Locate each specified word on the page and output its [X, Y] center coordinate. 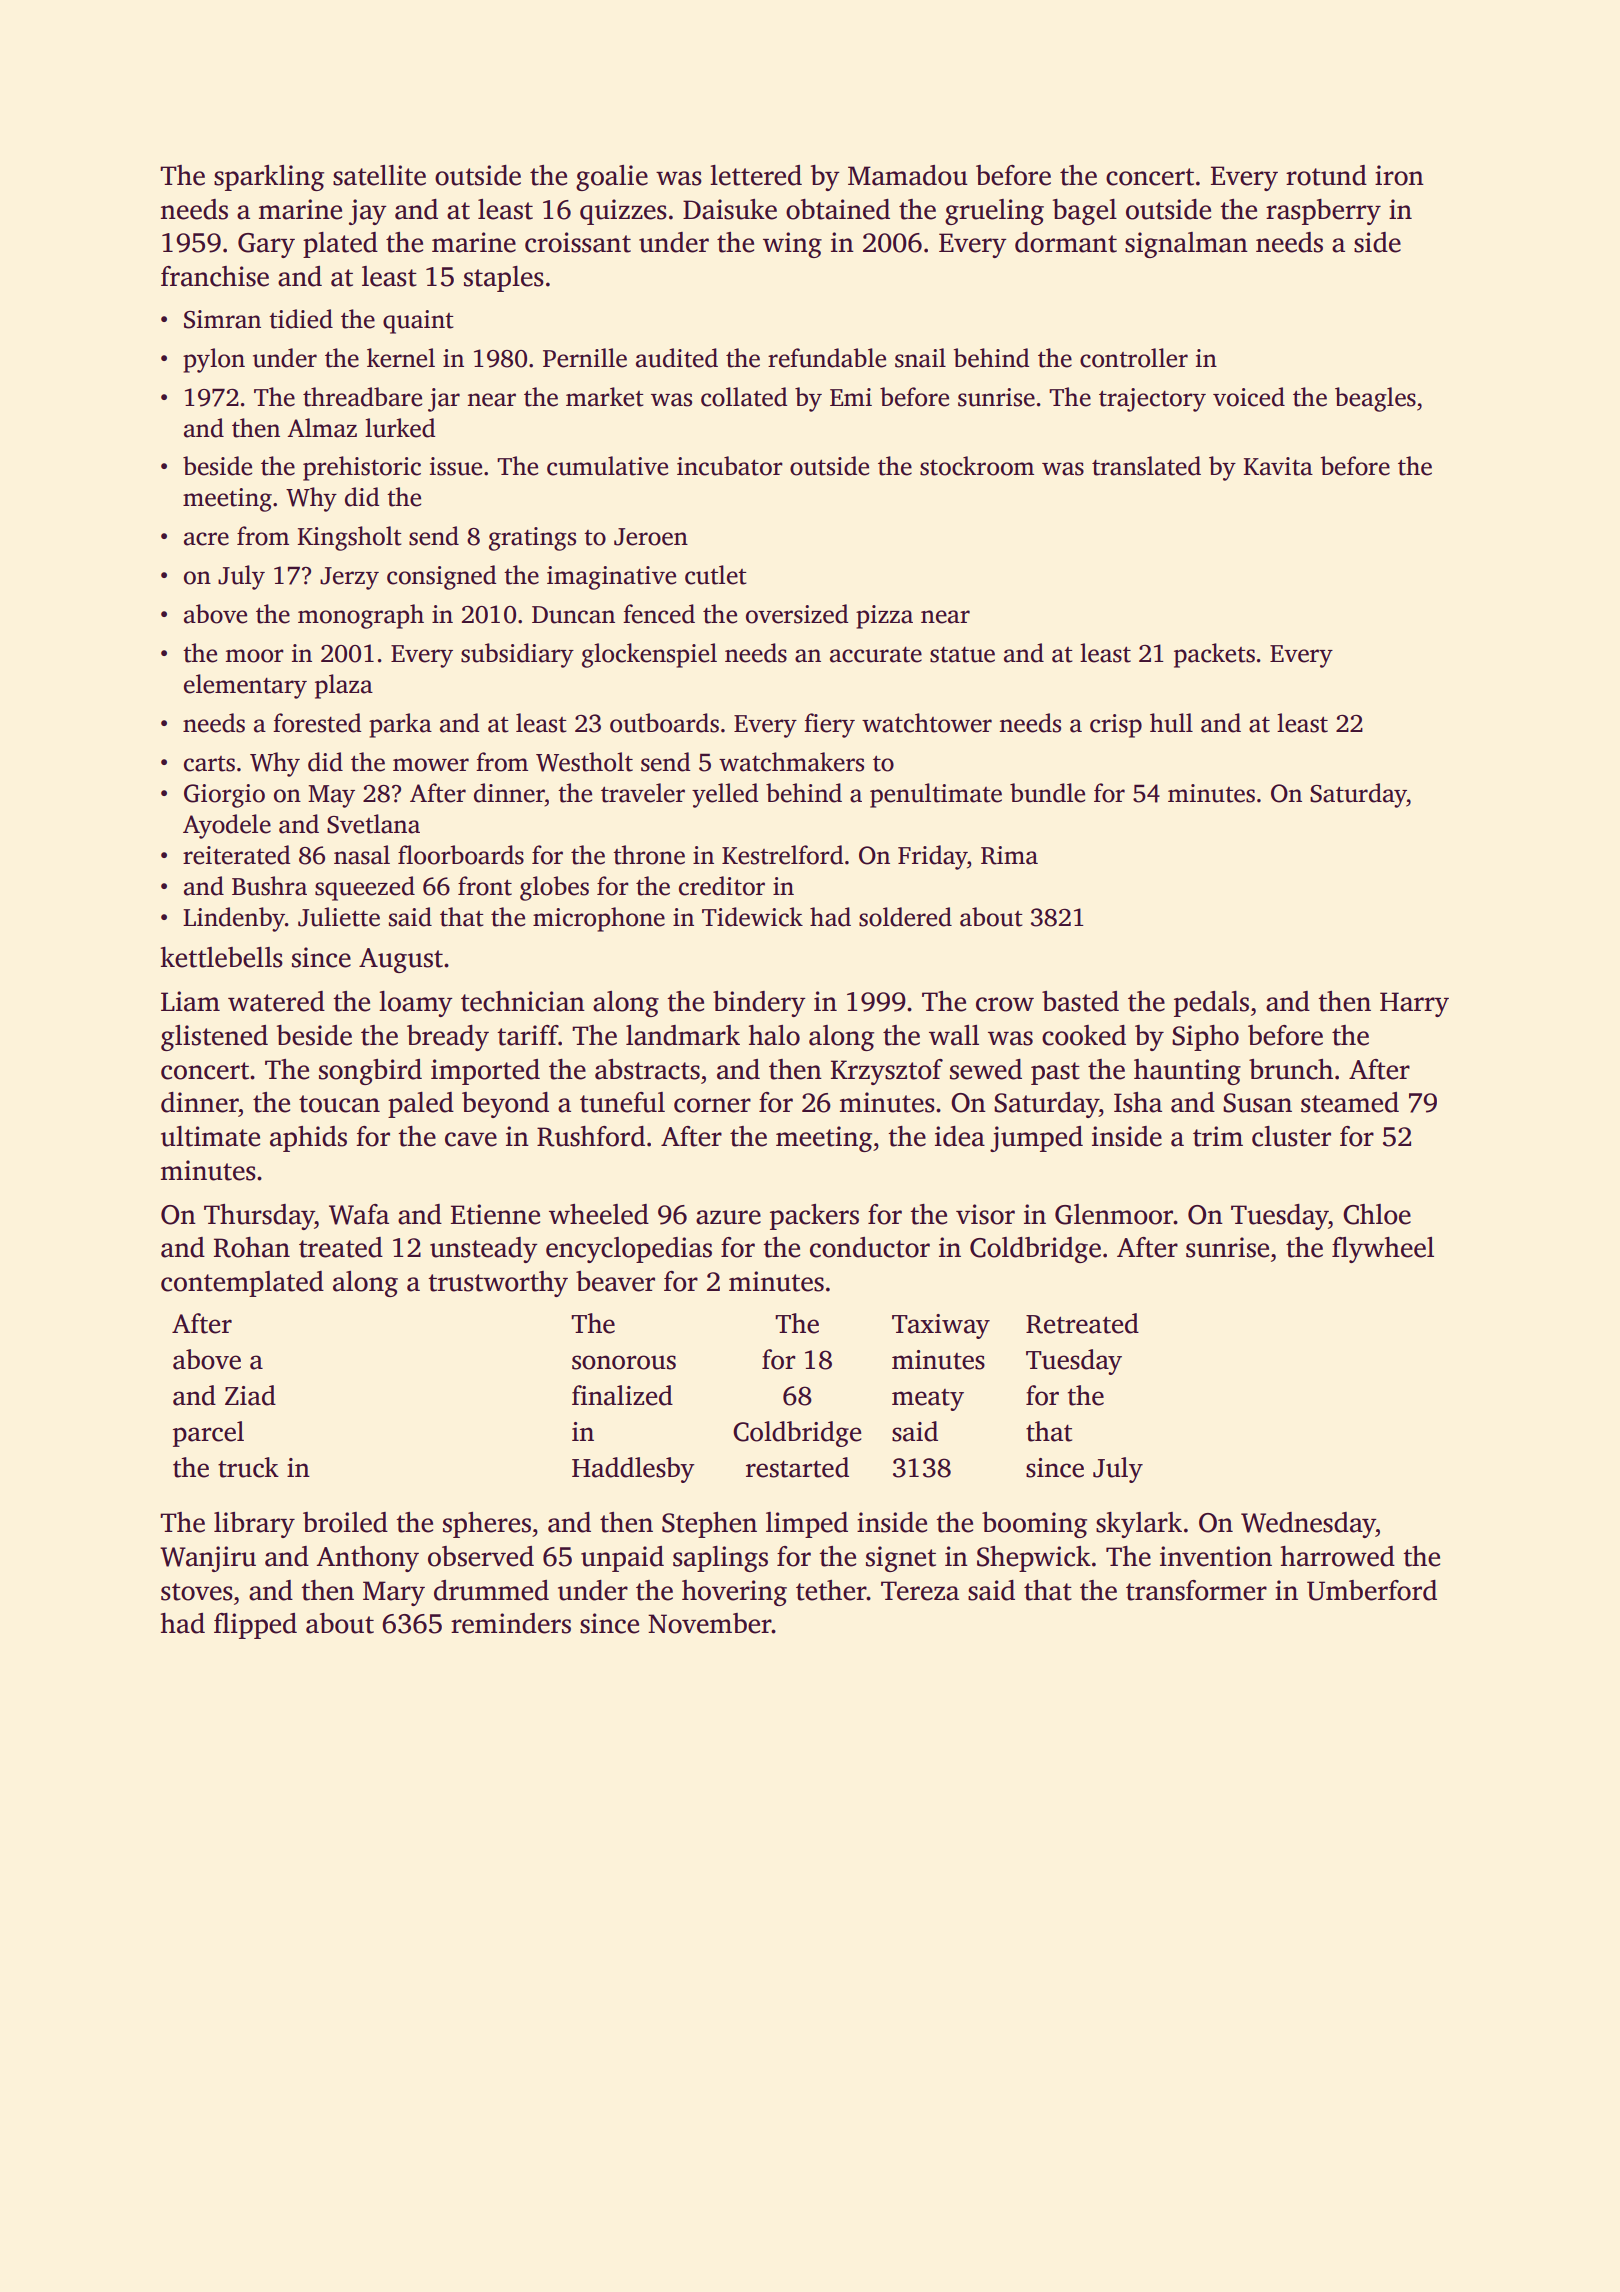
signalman [1186, 245]
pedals [1211, 1004]
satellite [379, 175]
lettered [756, 175]
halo [774, 1035]
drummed [491, 1590]
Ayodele [227, 826]
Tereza [920, 1591]
